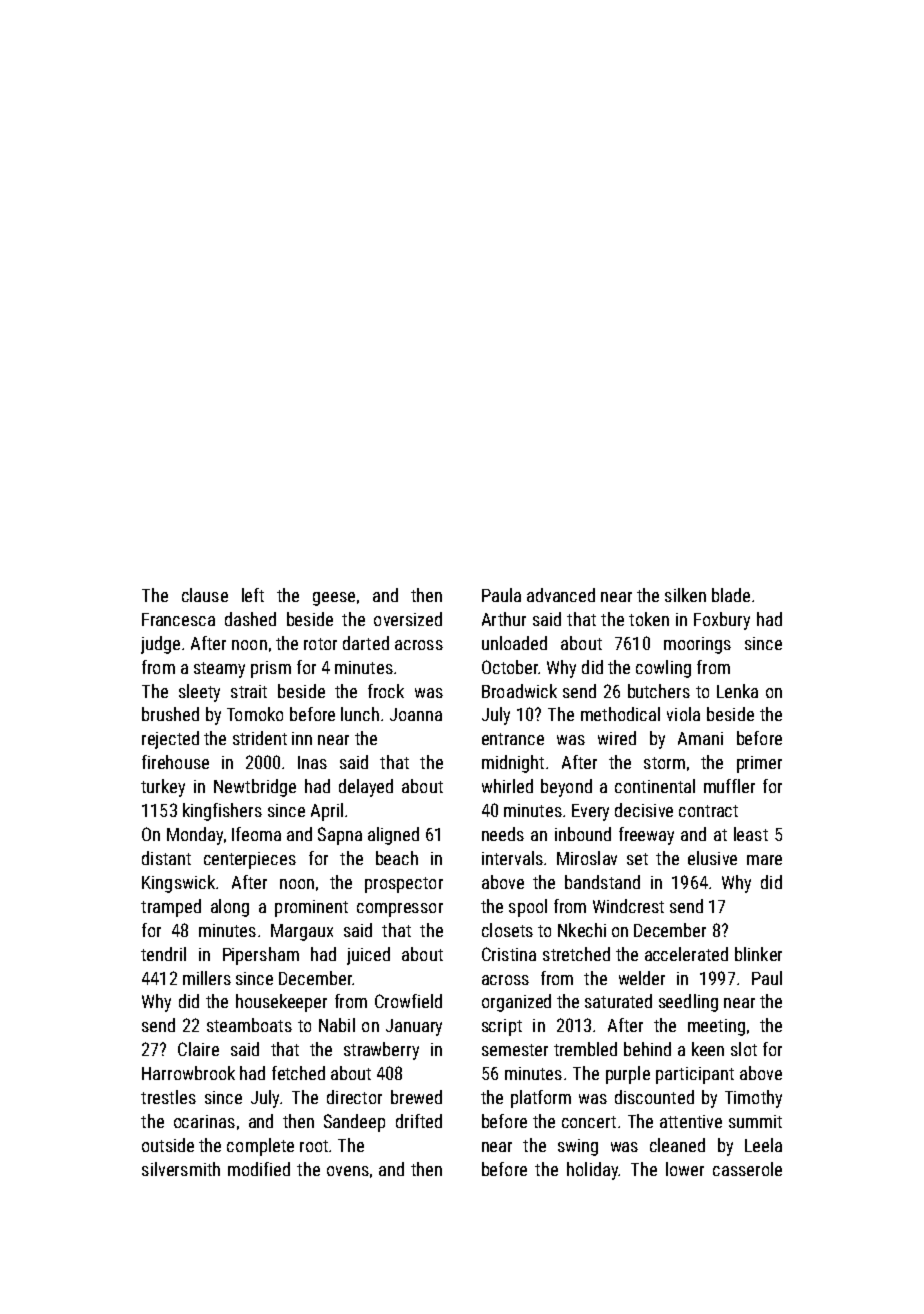 The image size is (924, 1314). What do you see at coordinates (561, 595) in the document?
I see `advanced` at bounding box center [561, 595].
